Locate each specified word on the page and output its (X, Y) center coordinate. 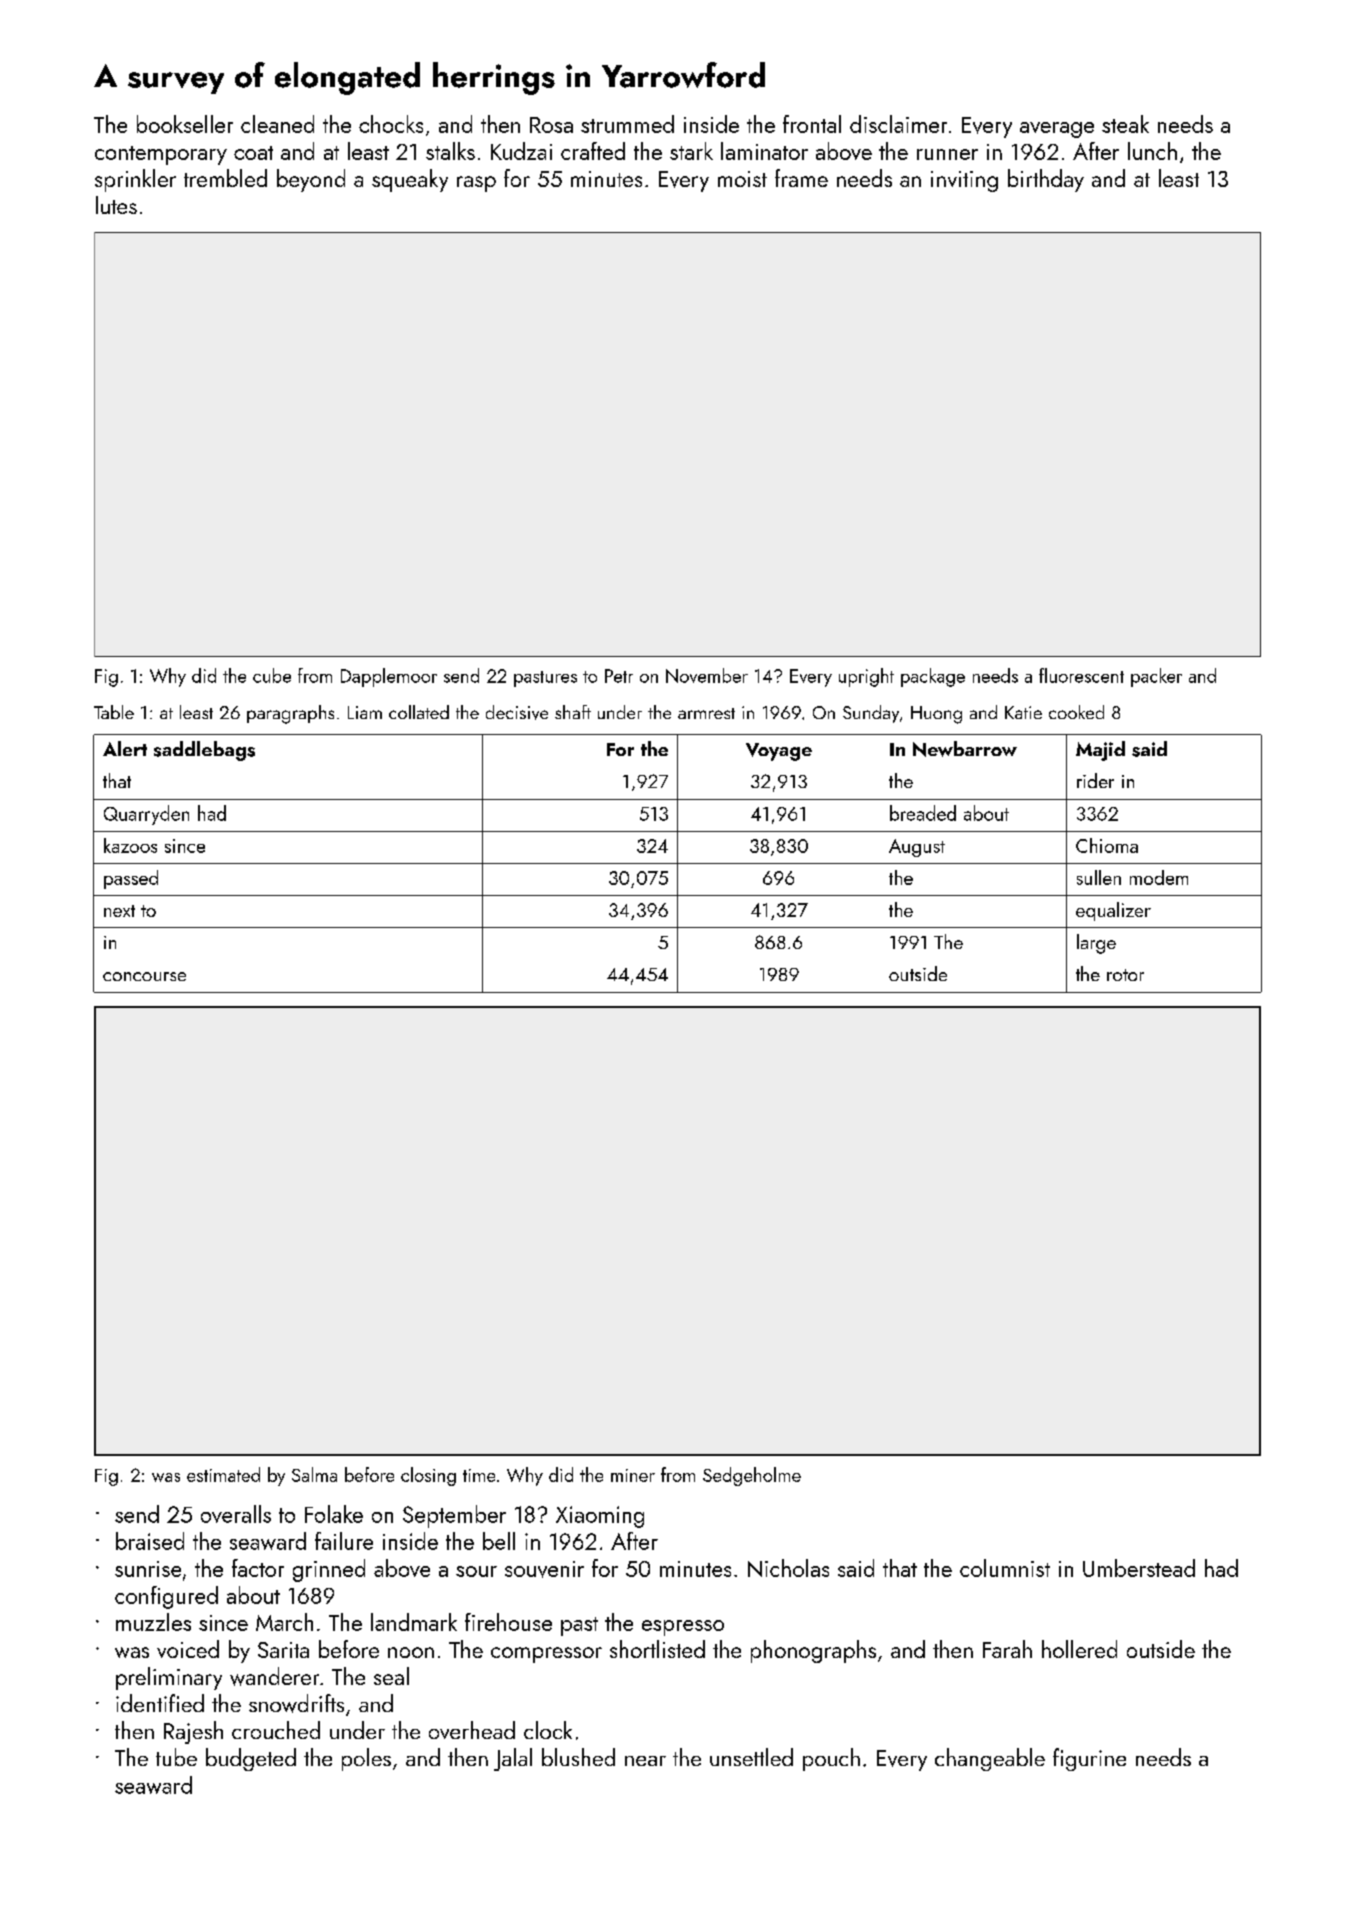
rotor (1125, 975)
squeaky (410, 180)
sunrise (148, 1569)
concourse (144, 976)
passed (131, 879)
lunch (1152, 151)
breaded (923, 813)
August (917, 848)
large (1096, 944)
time (479, 1475)
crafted (593, 151)
